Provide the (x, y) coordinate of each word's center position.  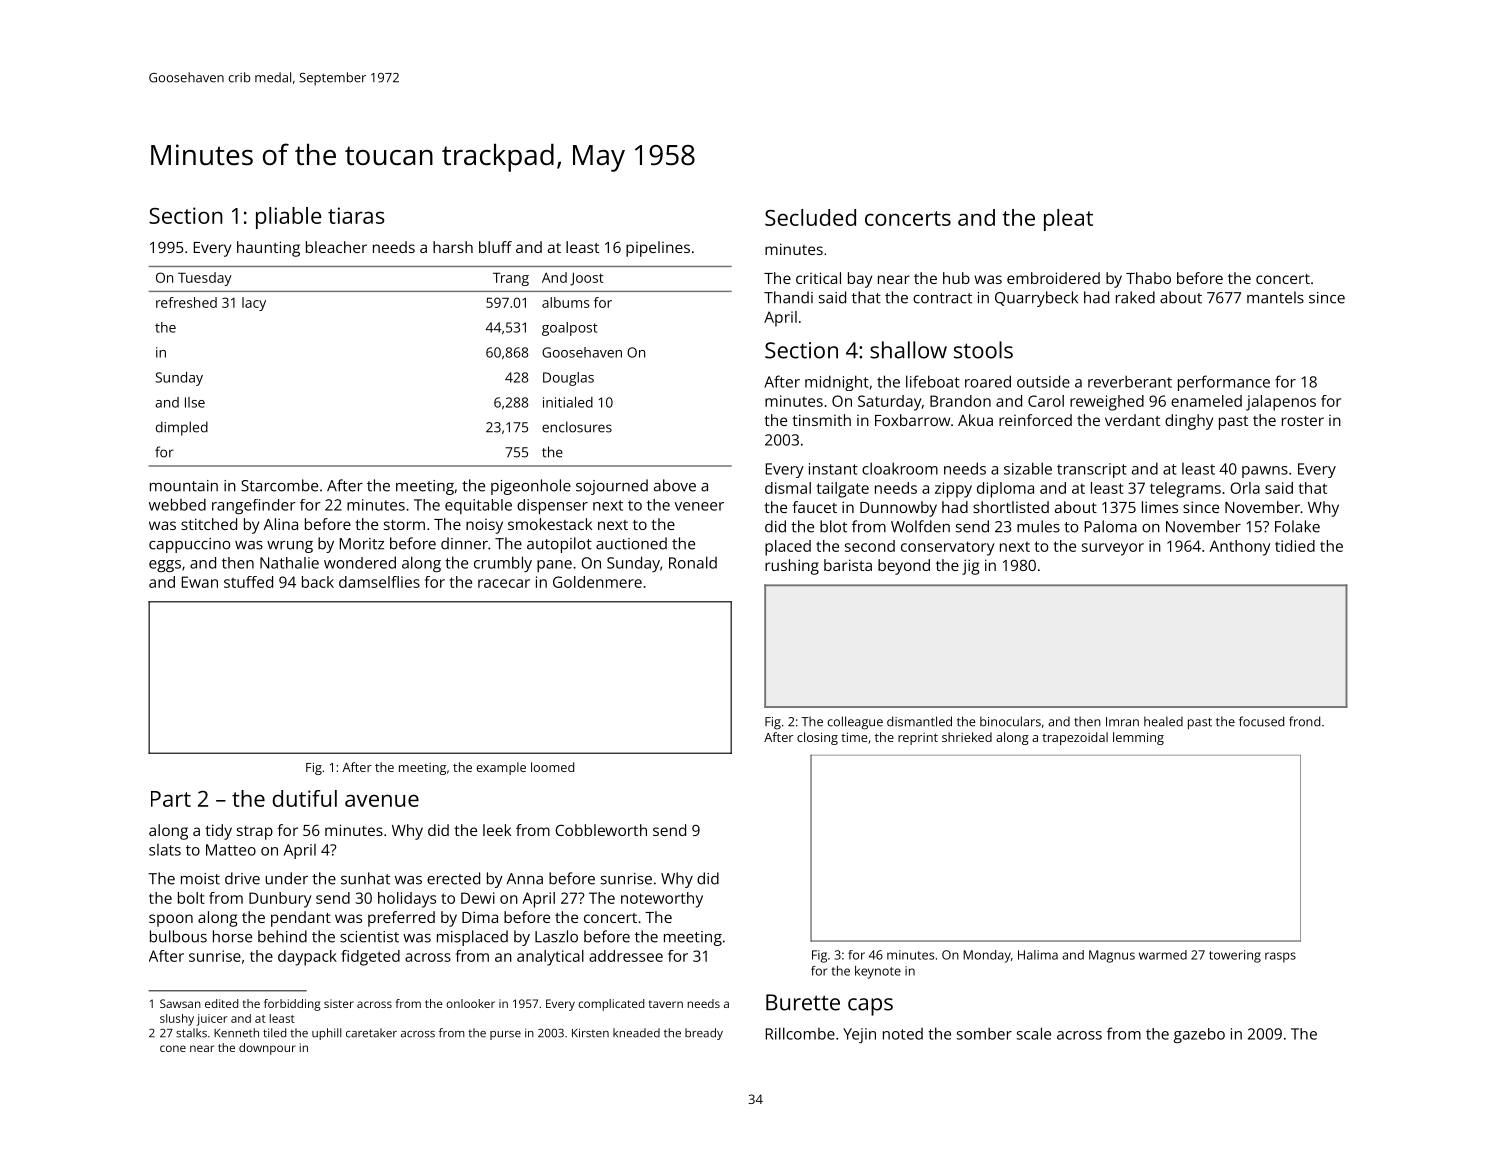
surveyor (1113, 549)
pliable (289, 218)
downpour (267, 1049)
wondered (360, 562)
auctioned (631, 543)
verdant (1132, 420)
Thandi (788, 297)
